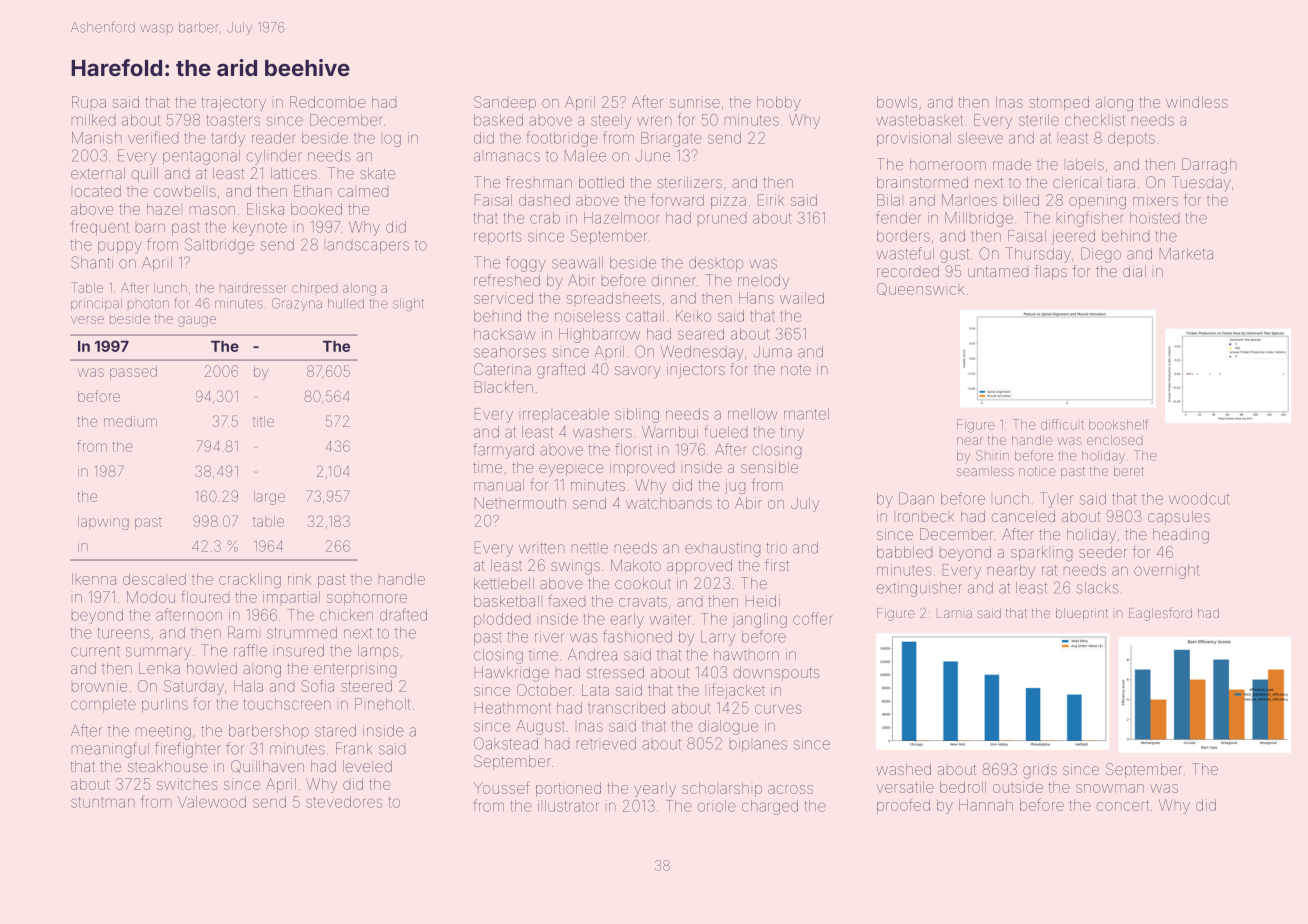  What do you see at coordinates (1114, 440) in the screenshot?
I see `enclosed` at bounding box center [1114, 440].
